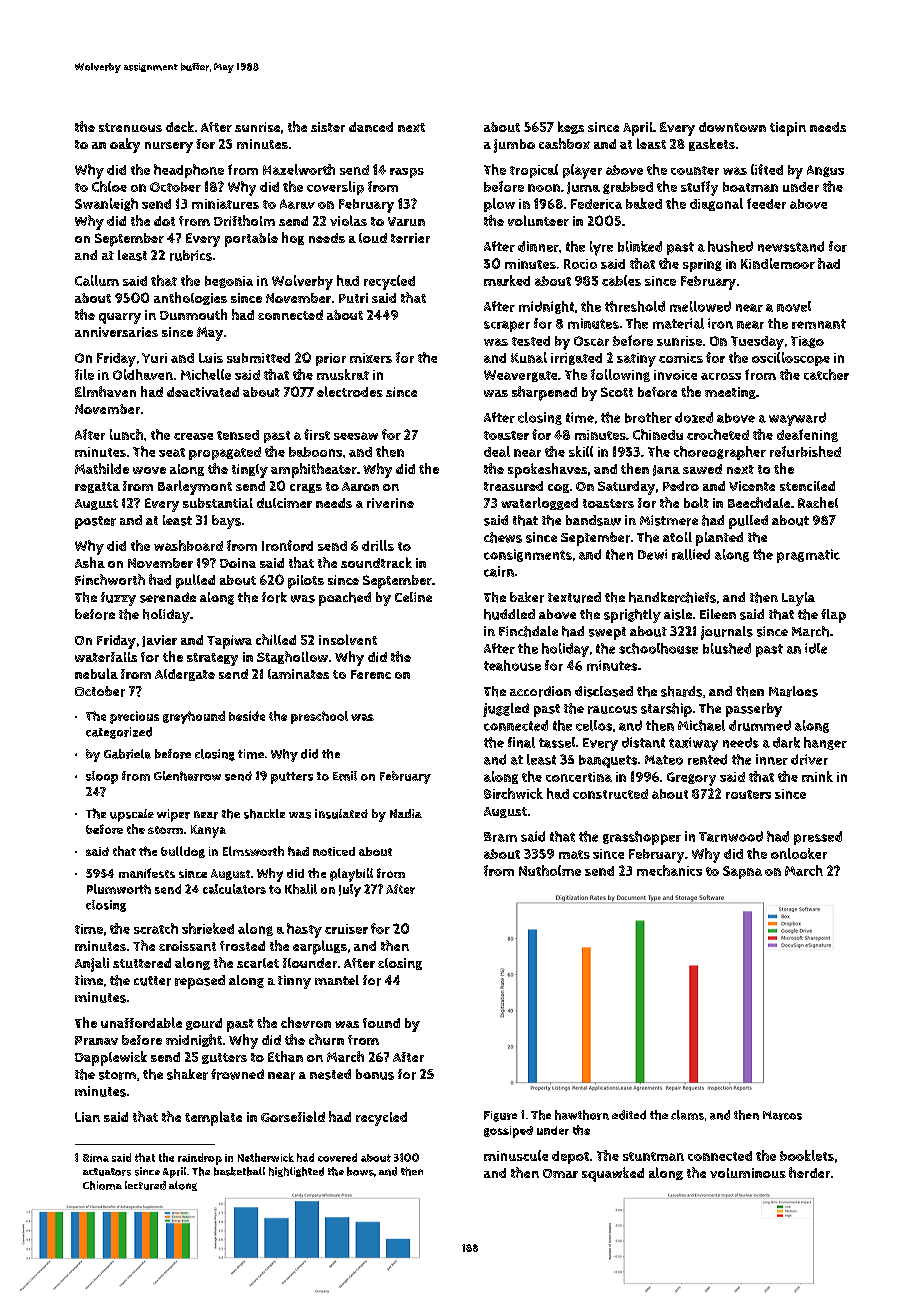 This page has width=924, height=1314. I want to click on wiper, so click(173, 815).
